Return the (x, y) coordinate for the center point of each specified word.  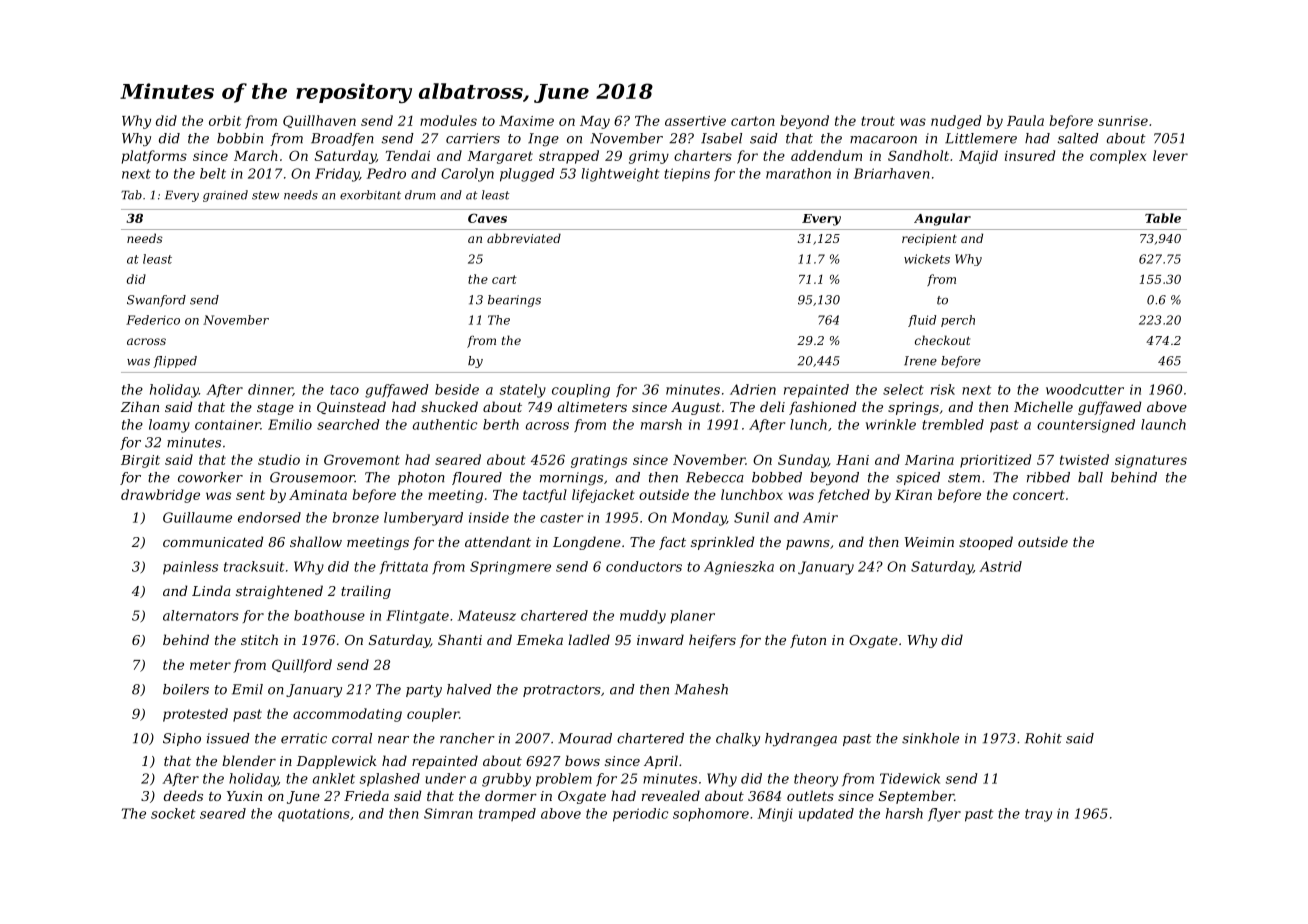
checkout (942, 340)
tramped (507, 814)
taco (344, 390)
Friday (337, 175)
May (595, 122)
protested (195, 715)
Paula (1025, 120)
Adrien (753, 389)
